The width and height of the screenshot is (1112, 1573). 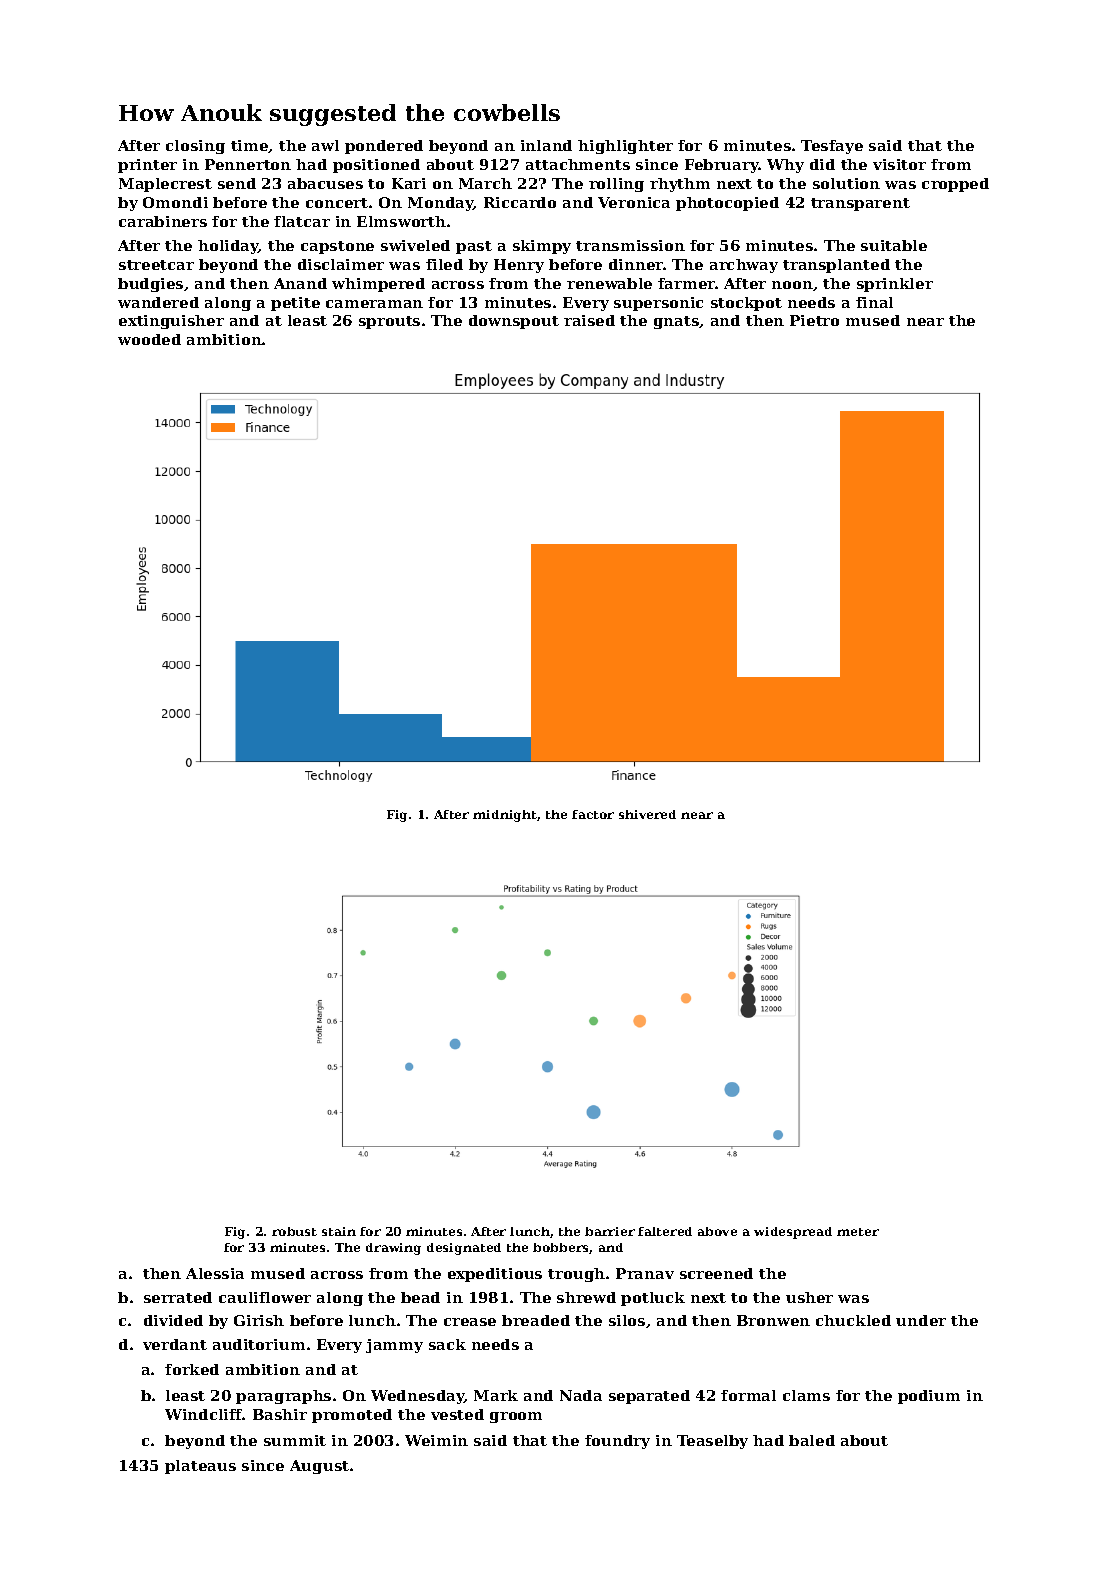 I want to click on chuckled, so click(x=853, y=1320).
